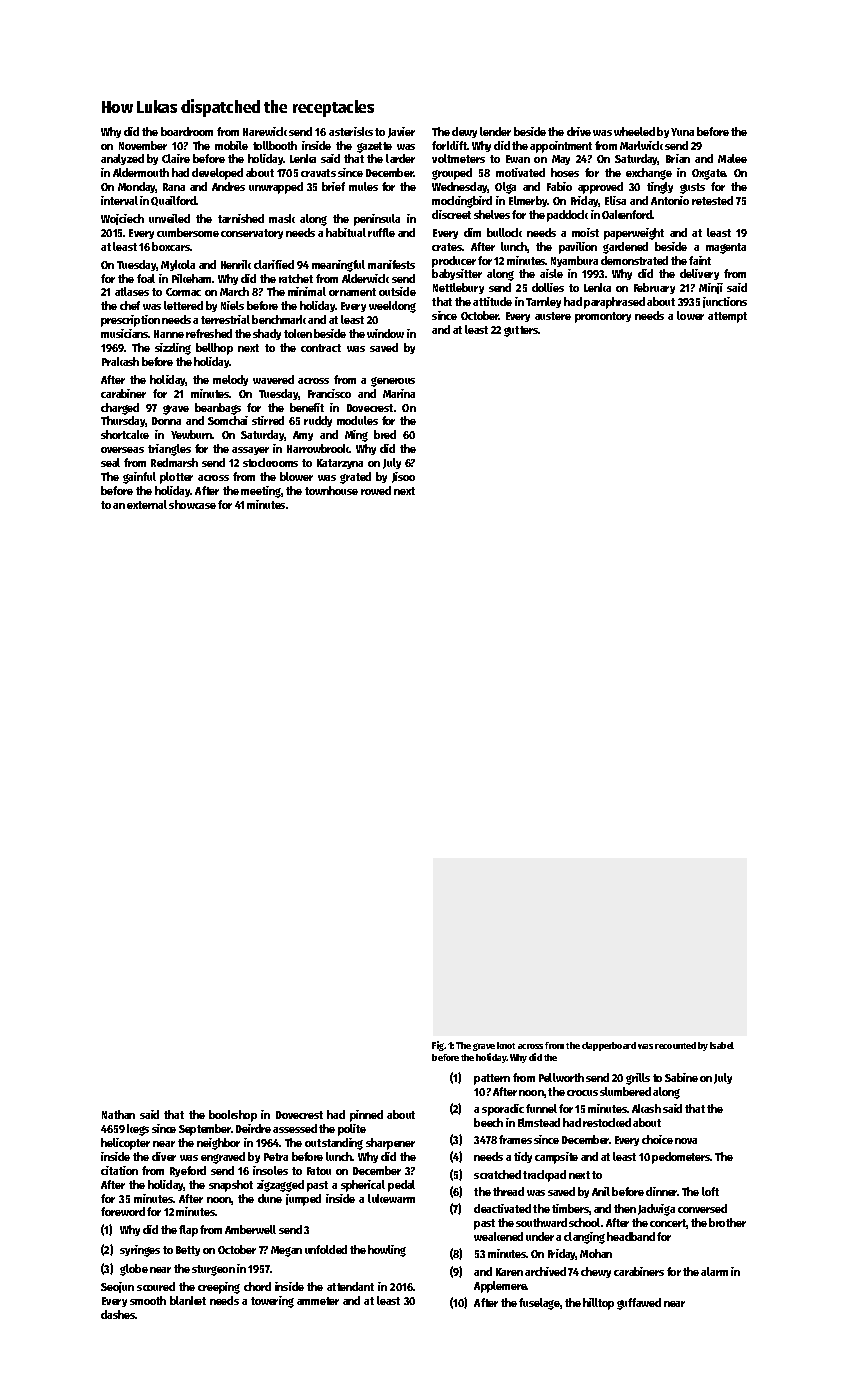 This screenshot has width=849, height=1400. I want to click on rowed, so click(376, 490).
